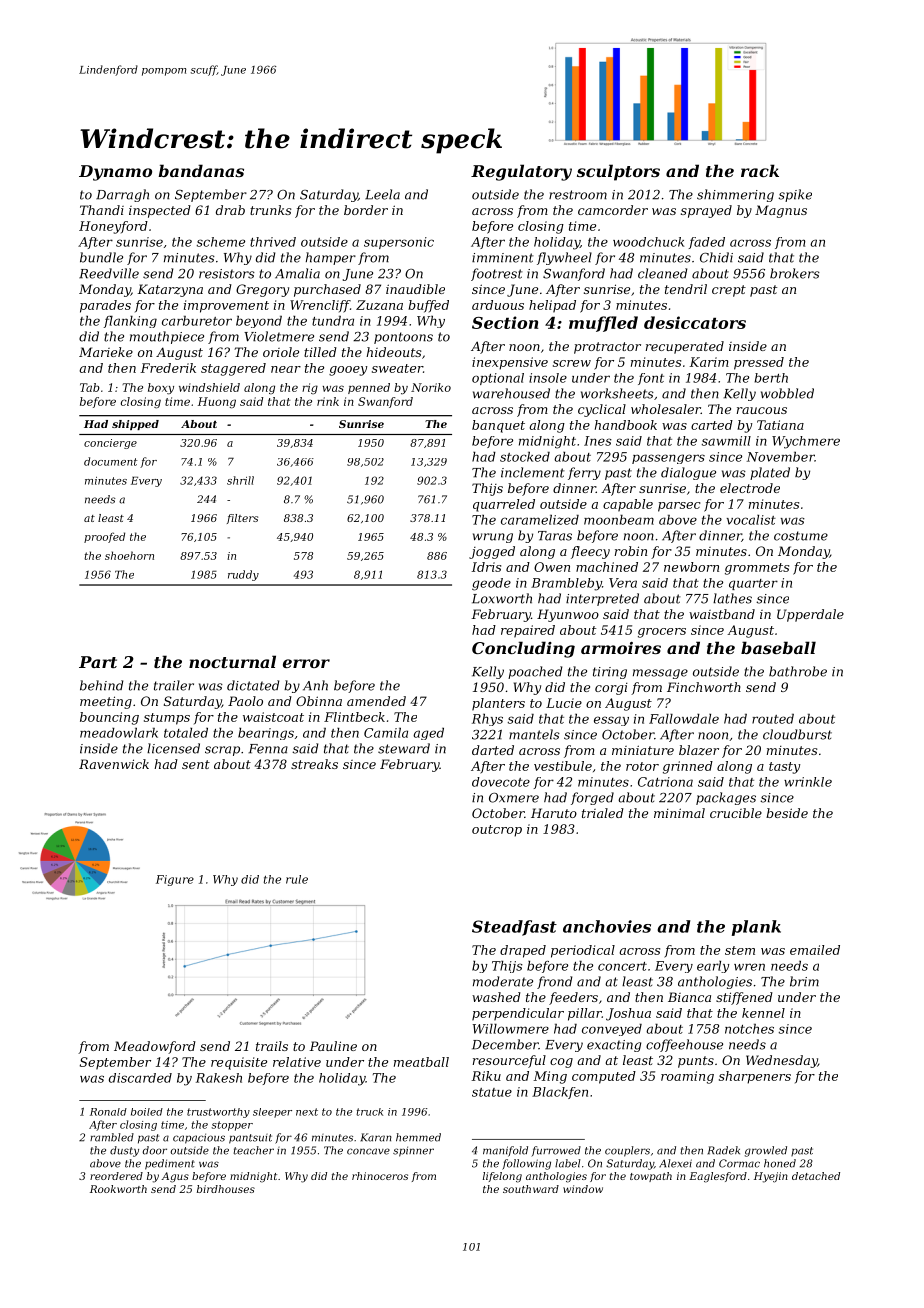 This document has height=1308, width=924. What do you see at coordinates (806, 442) in the document?
I see `Wychmere` at bounding box center [806, 442].
